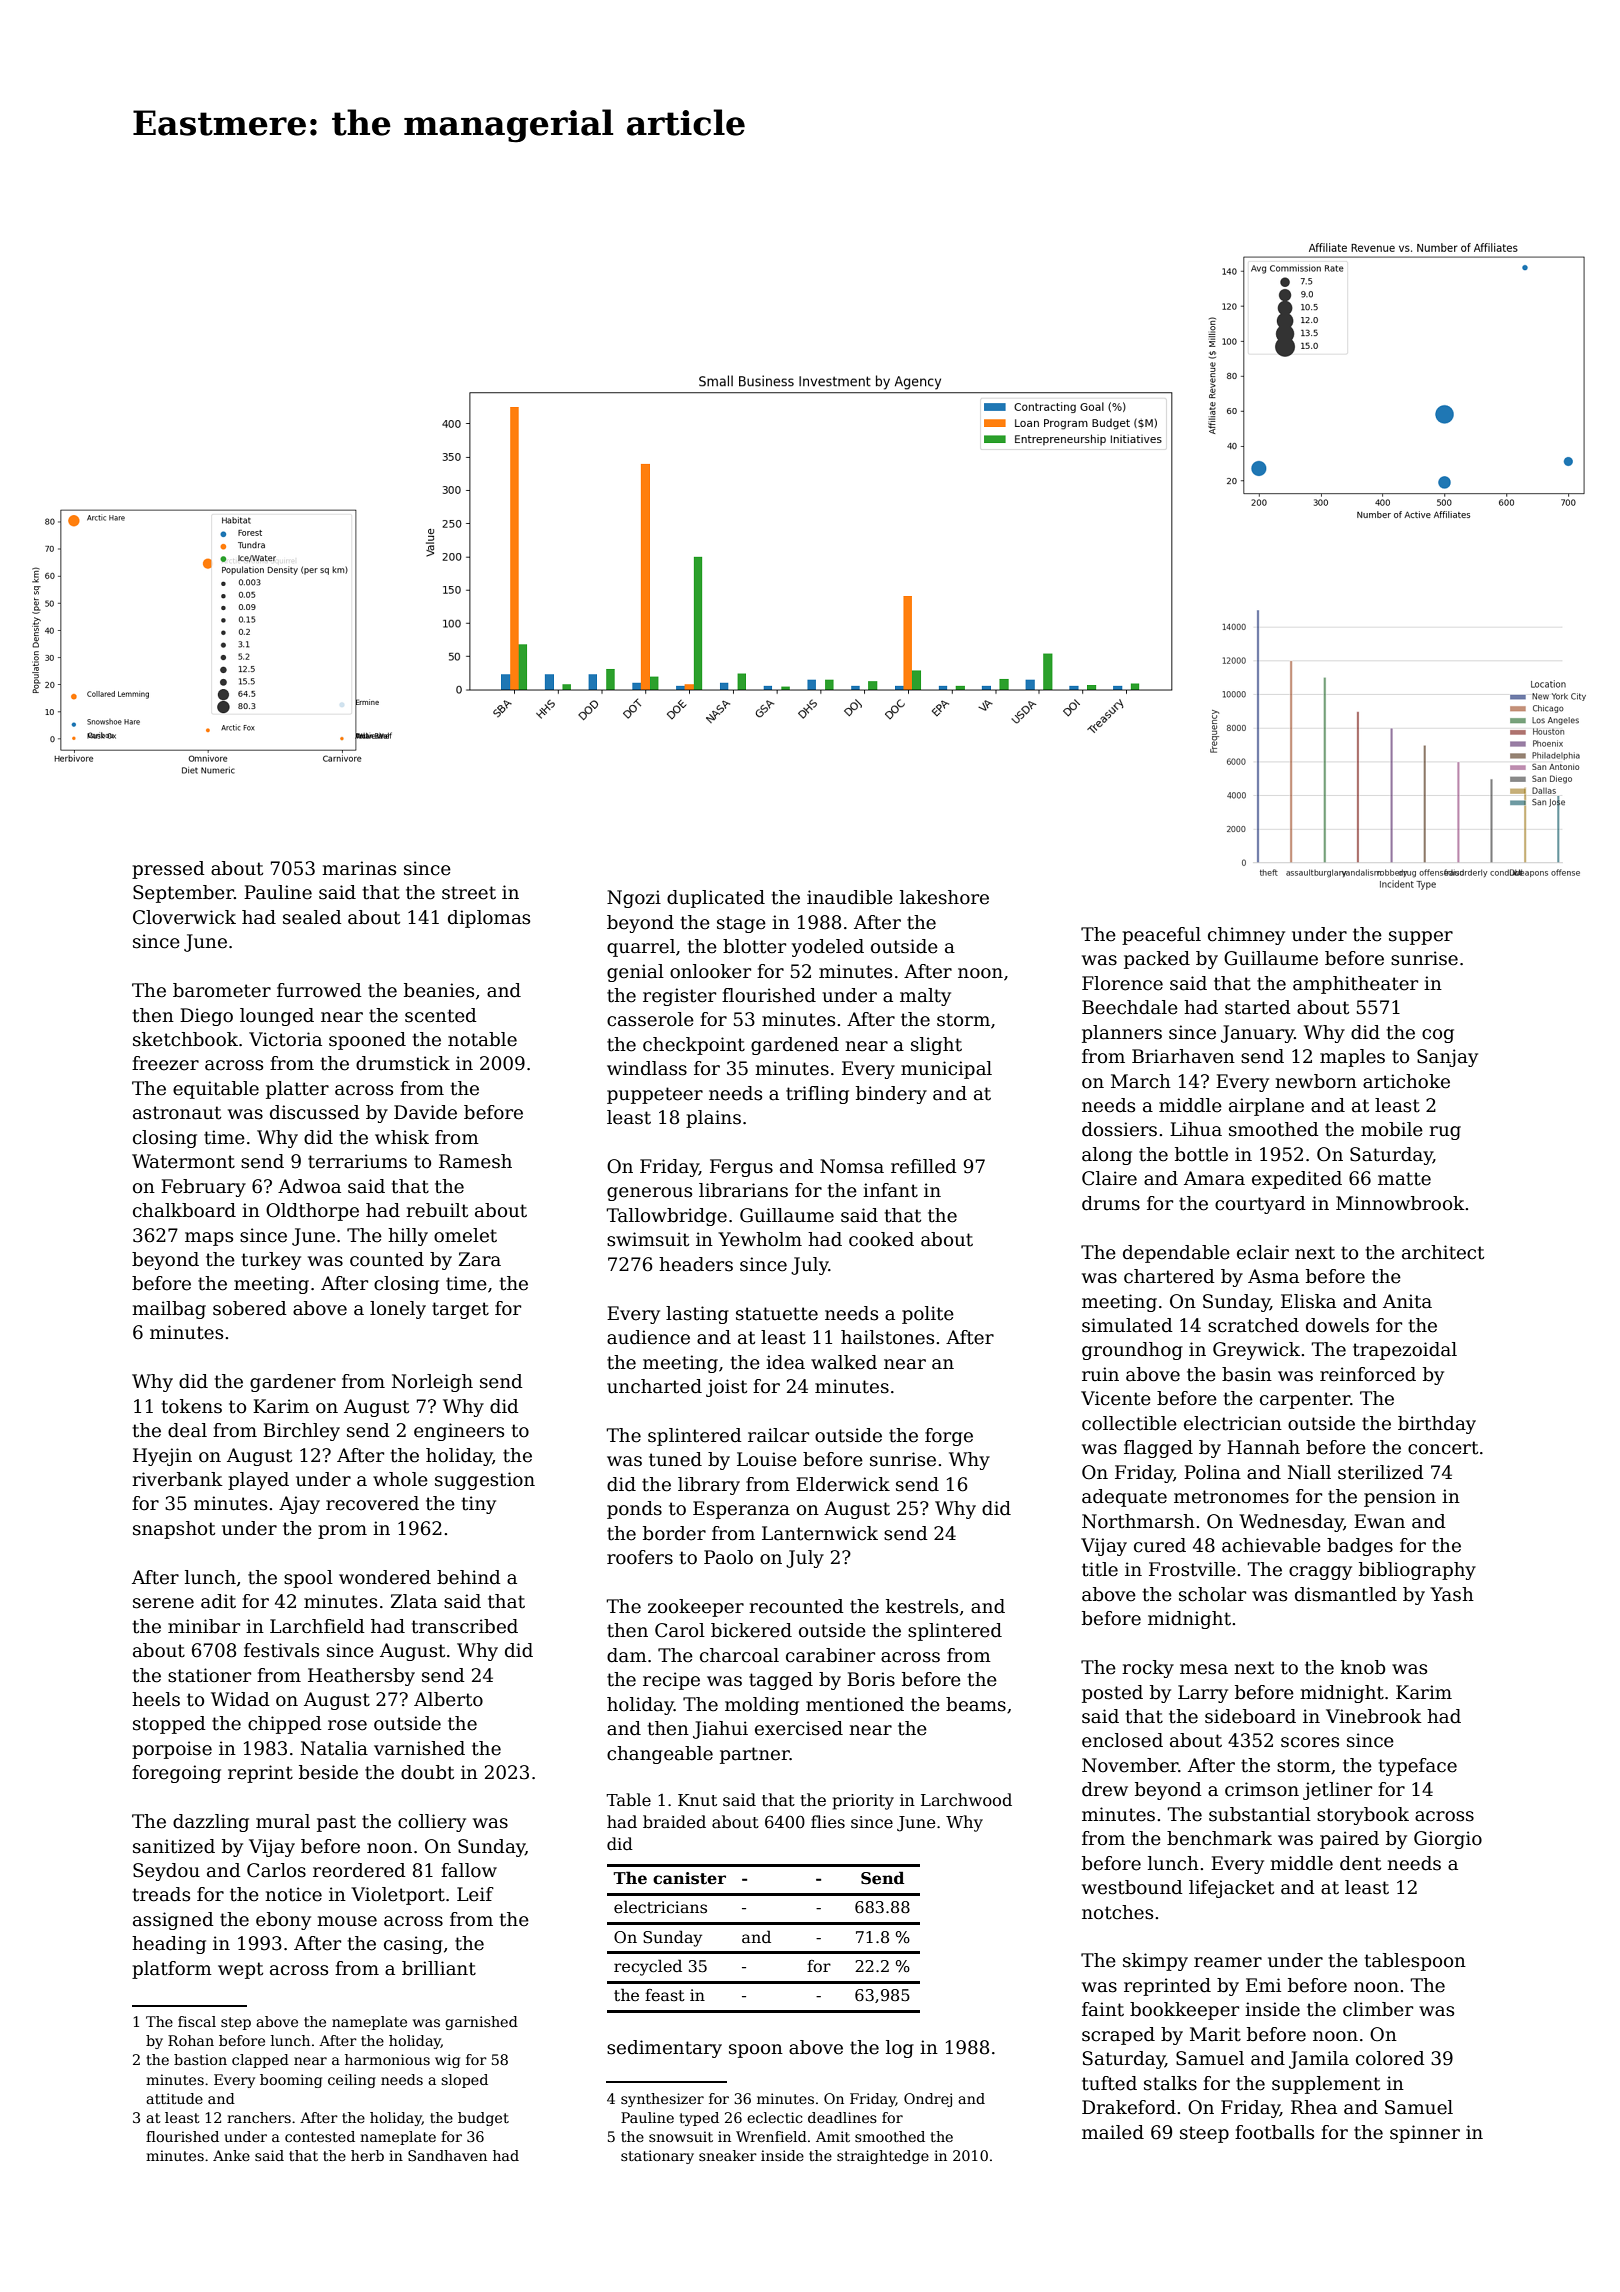  Describe the element at coordinates (231, 2155) in the screenshot. I see `Anke` at that location.
